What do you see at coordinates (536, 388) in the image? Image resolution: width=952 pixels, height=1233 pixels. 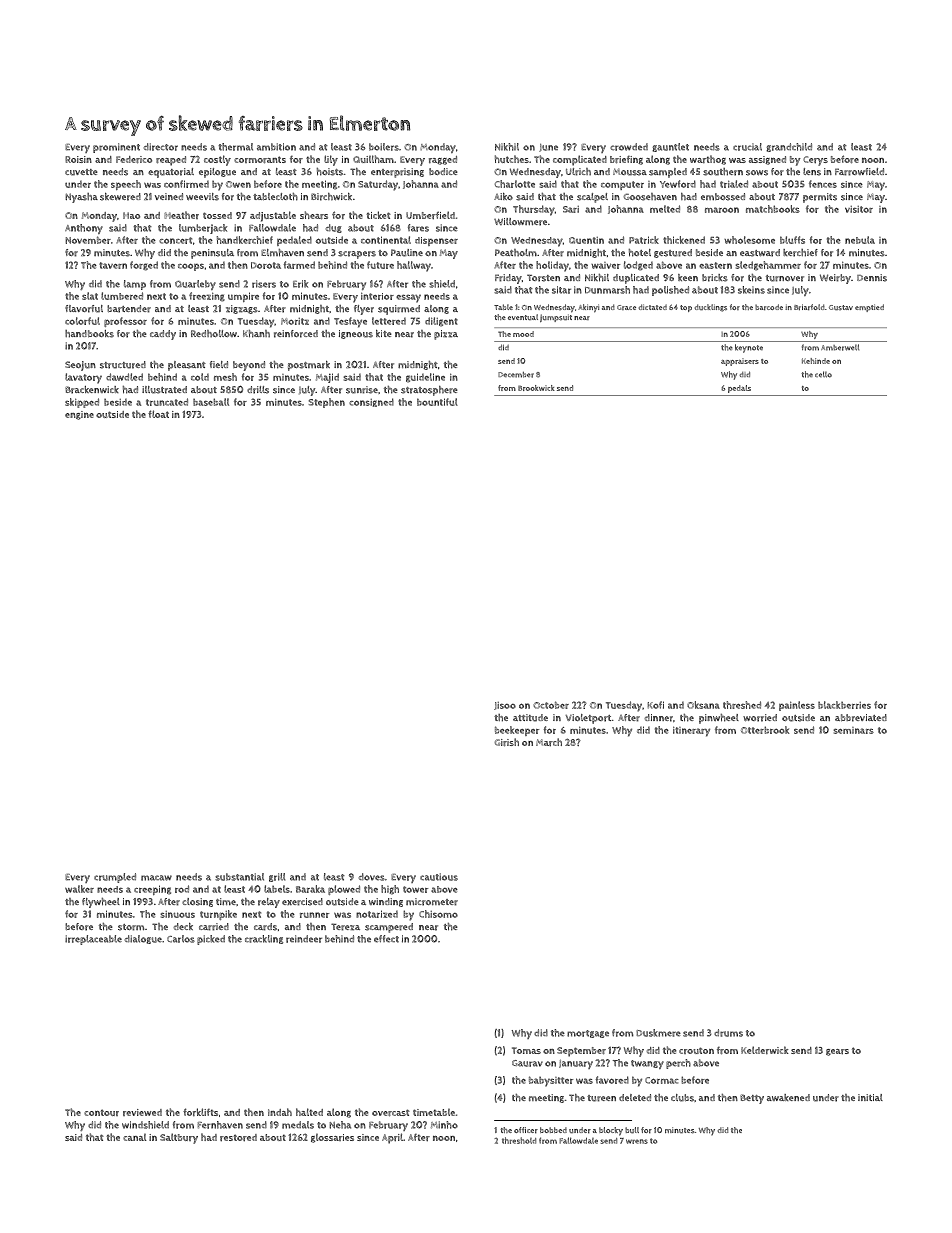 I see `Brookwick` at bounding box center [536, 388].
